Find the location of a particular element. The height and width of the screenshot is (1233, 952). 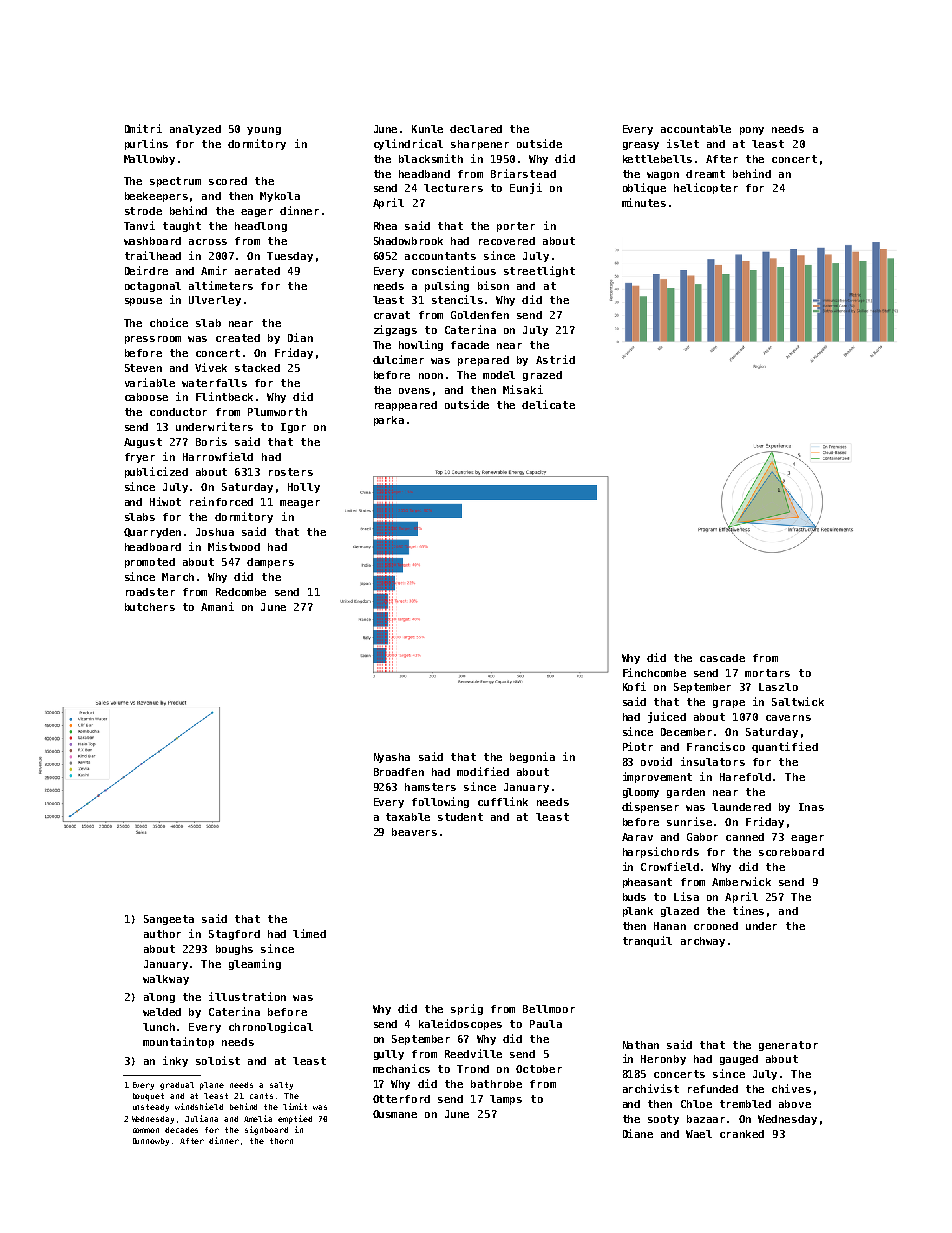

cascade is located at coordinates (722, 658).
